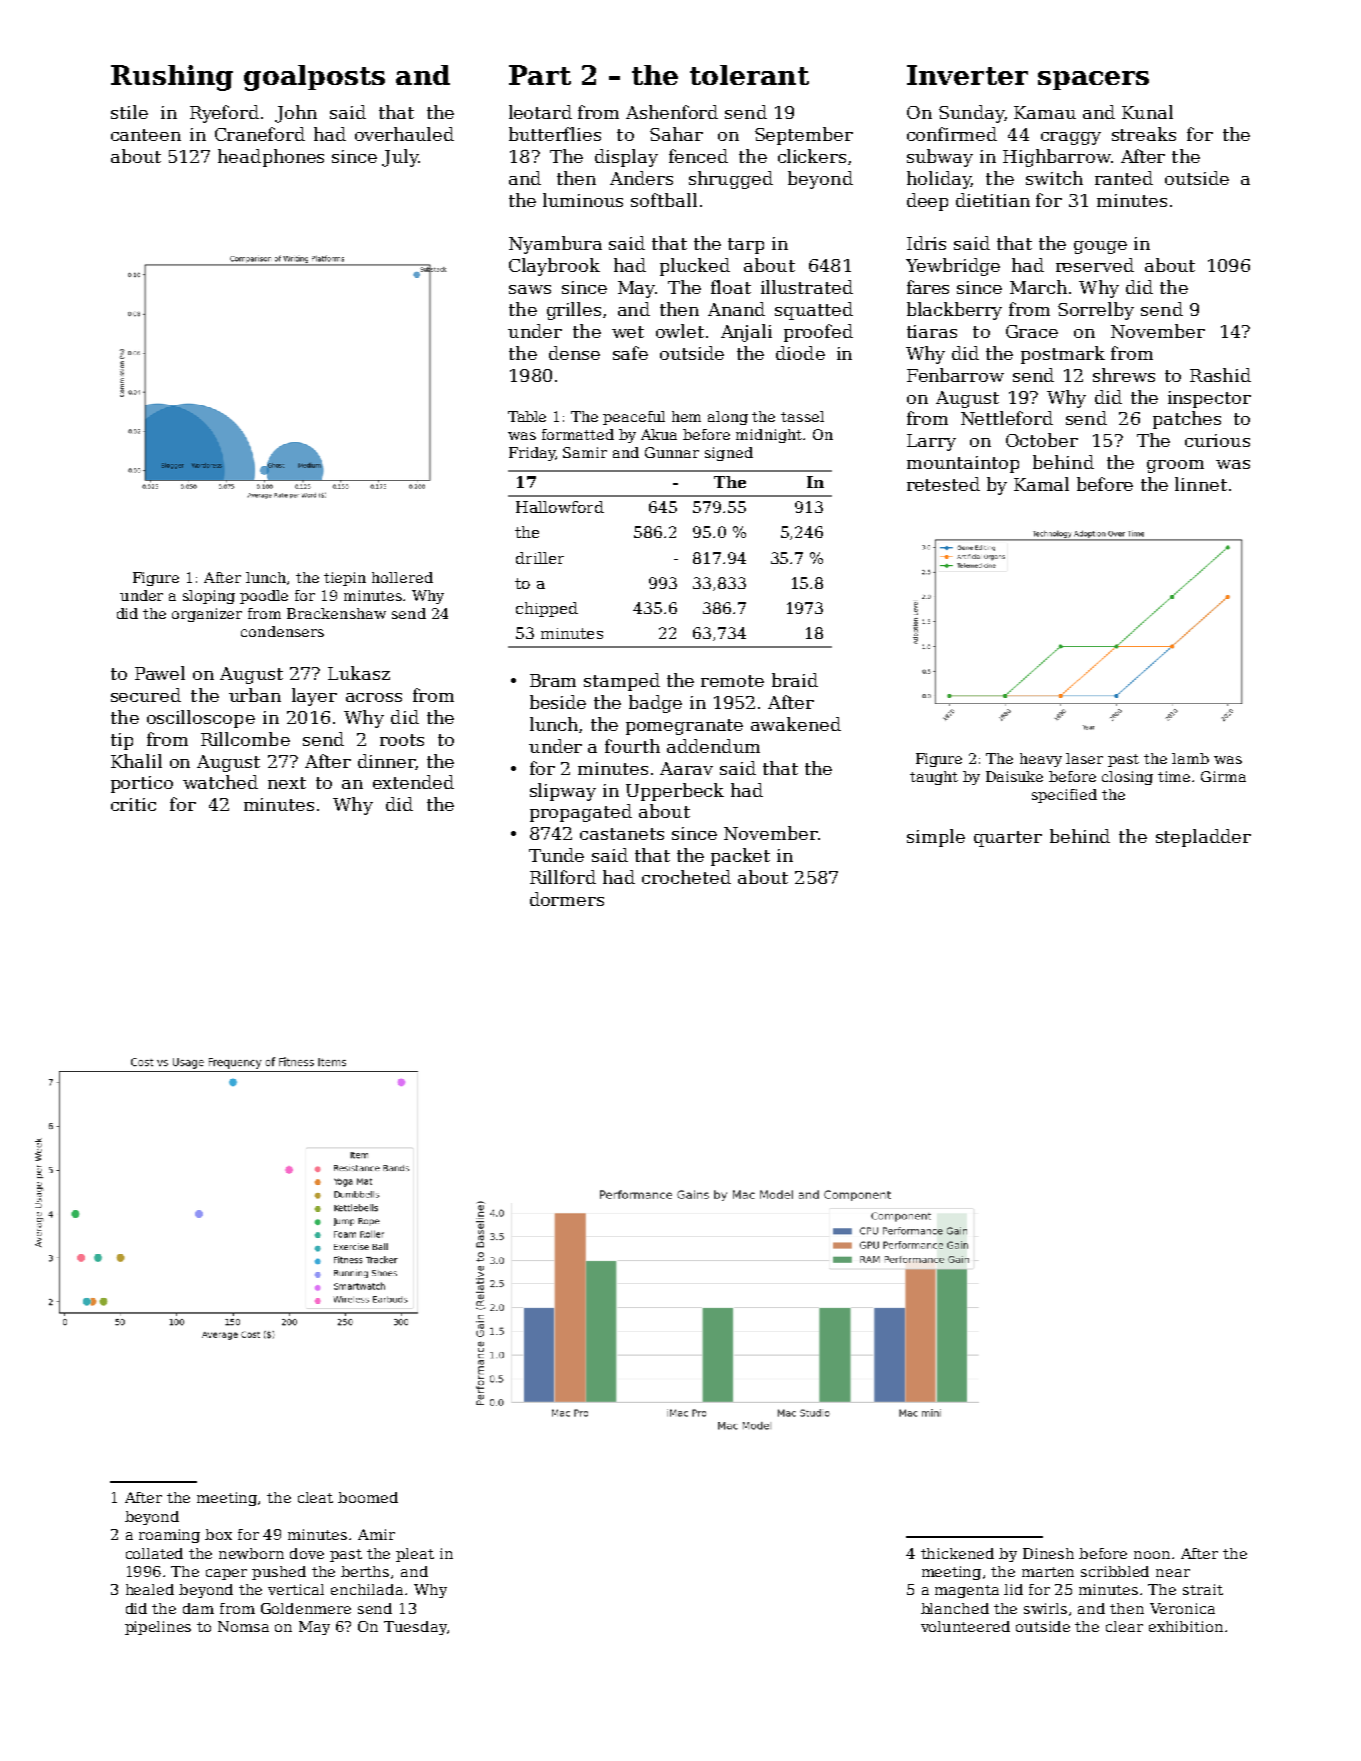  I want to click on boomed, so click(368, 1497).
